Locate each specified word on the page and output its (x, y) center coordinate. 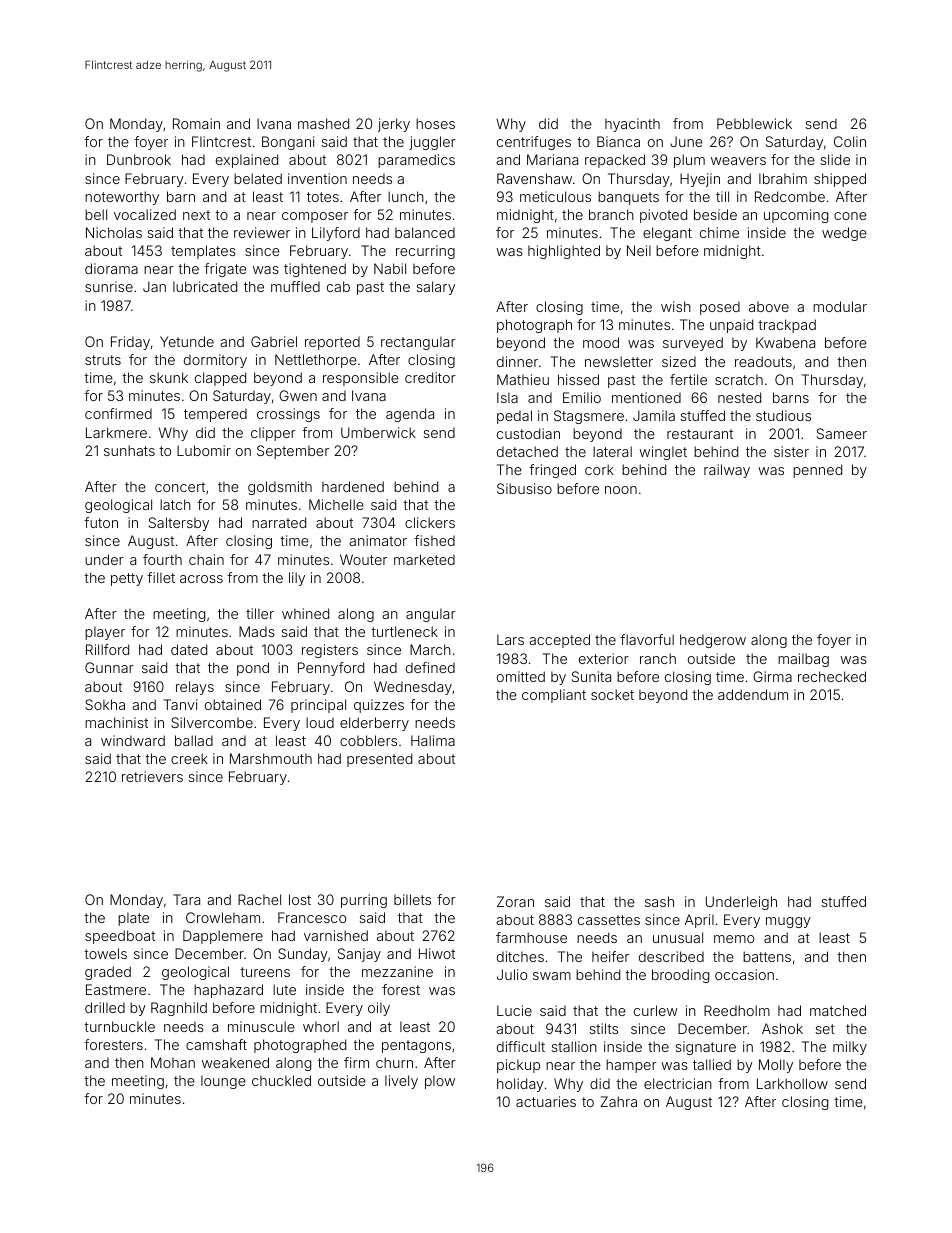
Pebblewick (754, 123)
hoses (435, 123)
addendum (753, 694)
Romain (196, 123)
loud (320, 722)
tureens (265, 972)
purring (364, 901)
